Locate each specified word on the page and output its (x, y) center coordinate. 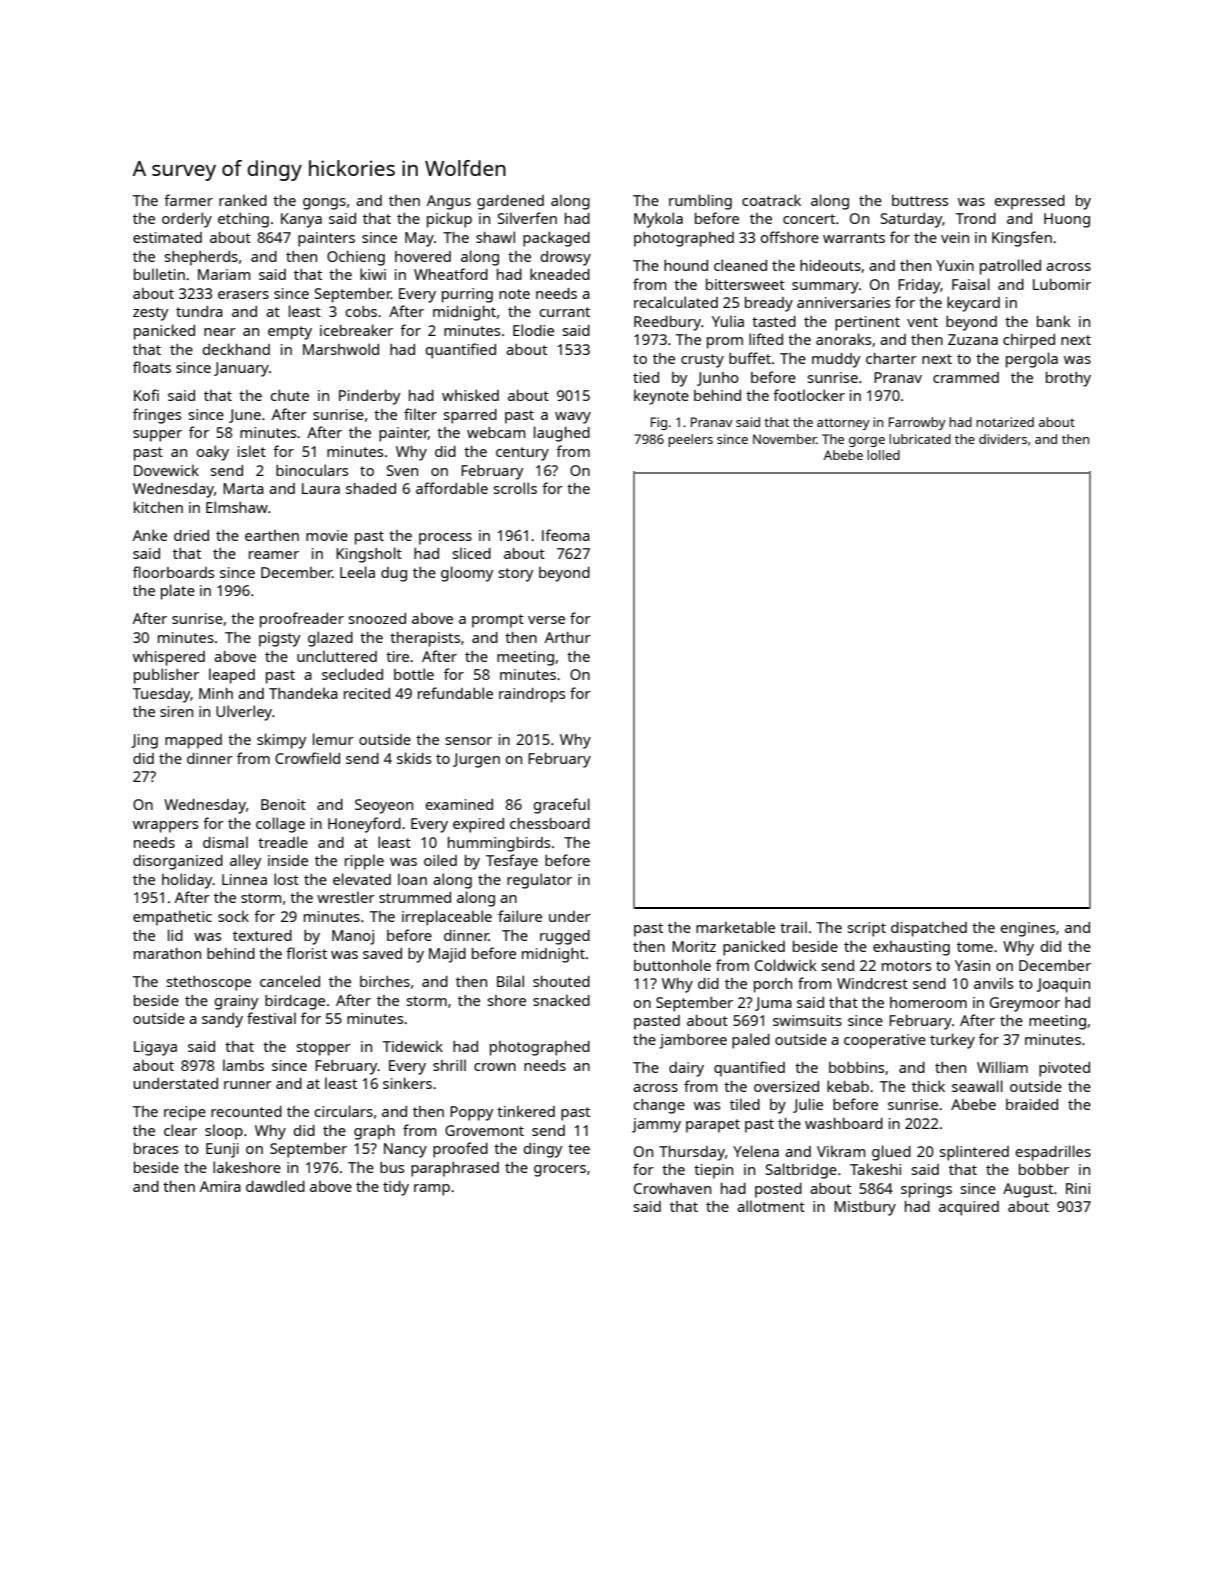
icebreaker (356, 330)
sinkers (407, 1083)
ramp (432, 1190)
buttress (920, 200)
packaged (556, 239)
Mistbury (865, 1208)
